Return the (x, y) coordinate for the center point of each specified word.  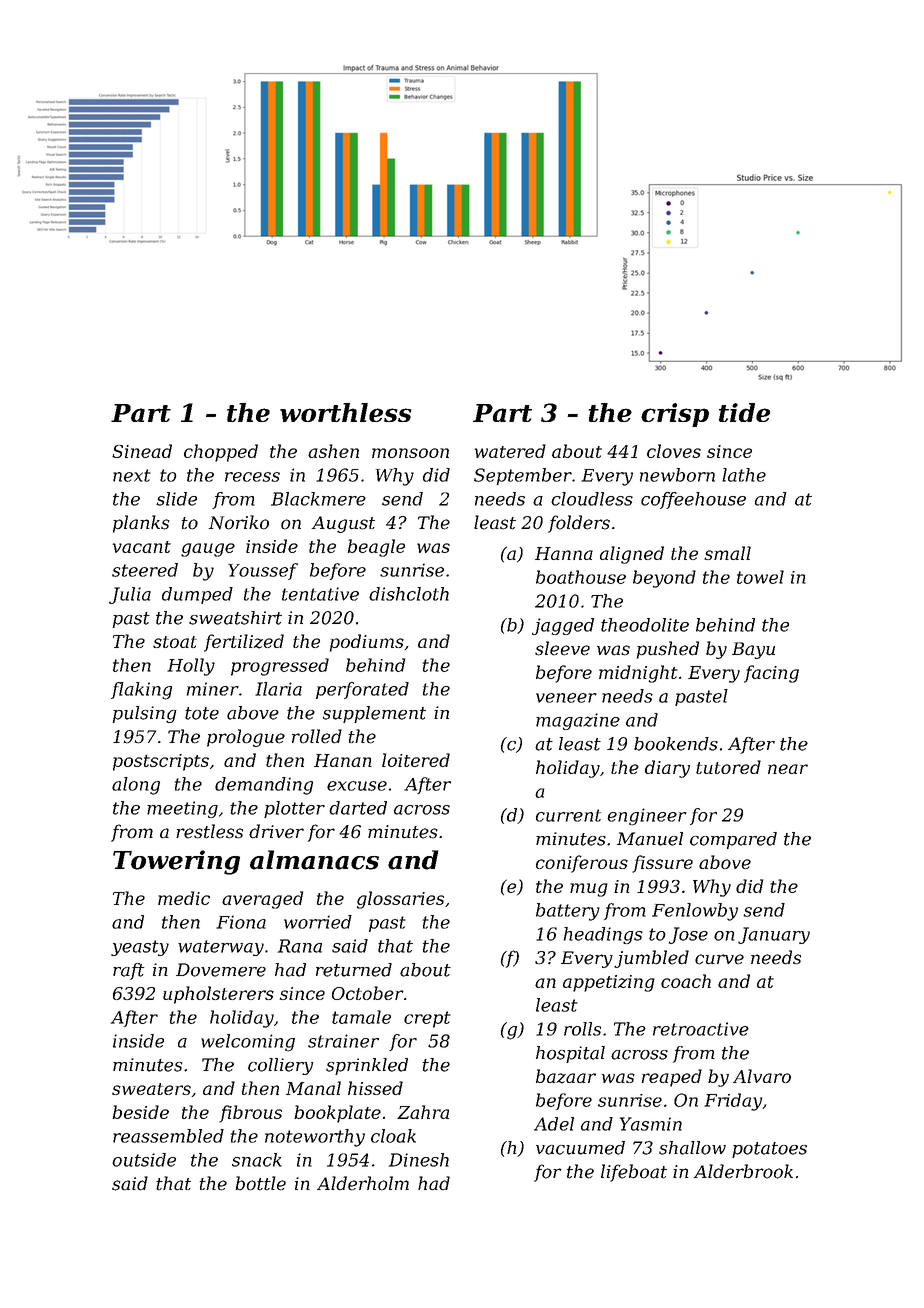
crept (427, 1019)
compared (733, 840)
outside (144, 1160)
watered (510, 451)
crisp (675, 415)
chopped (221, 453)
